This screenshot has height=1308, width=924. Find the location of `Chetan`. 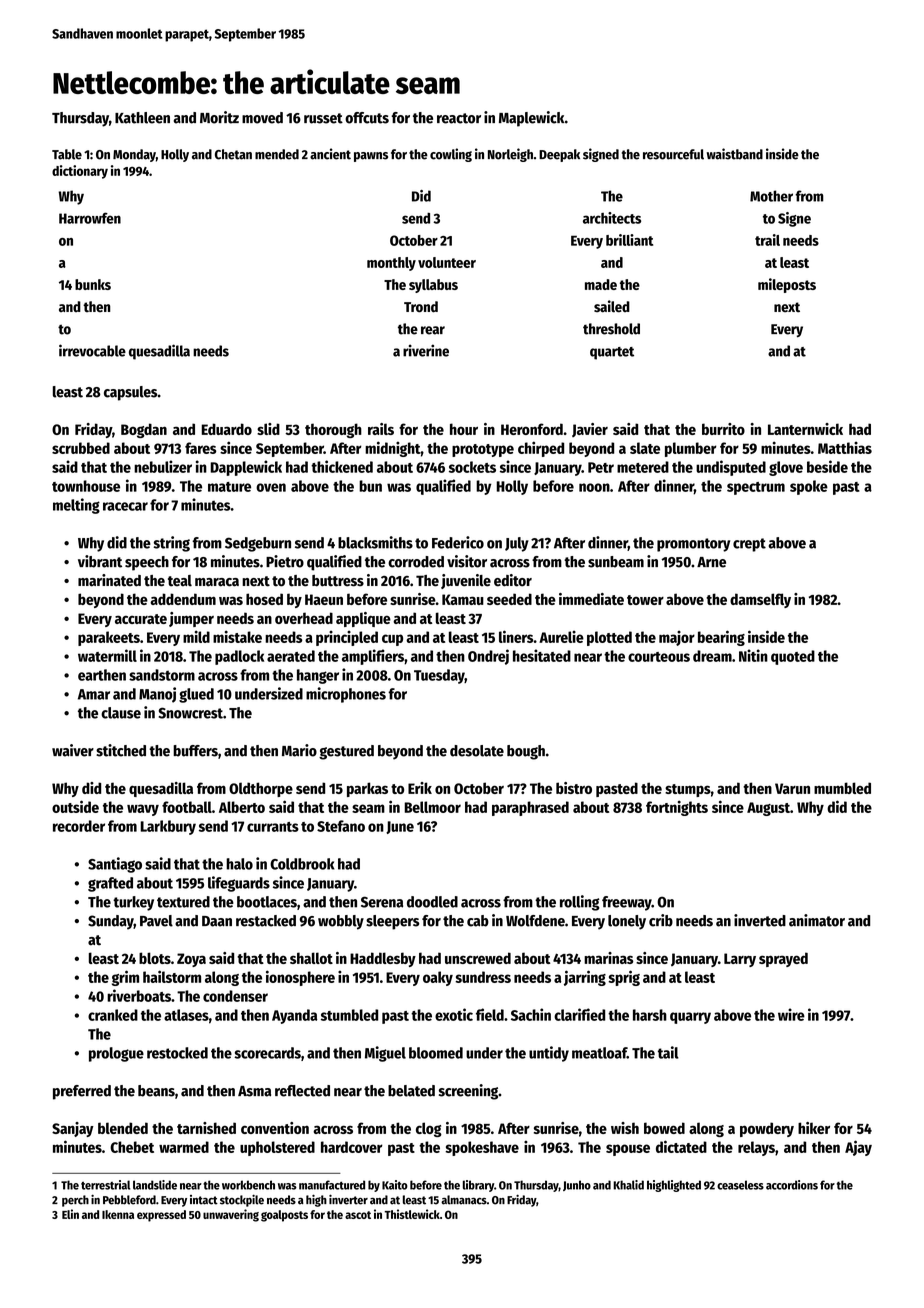

Chetan is located at coordinates (233, 154).
